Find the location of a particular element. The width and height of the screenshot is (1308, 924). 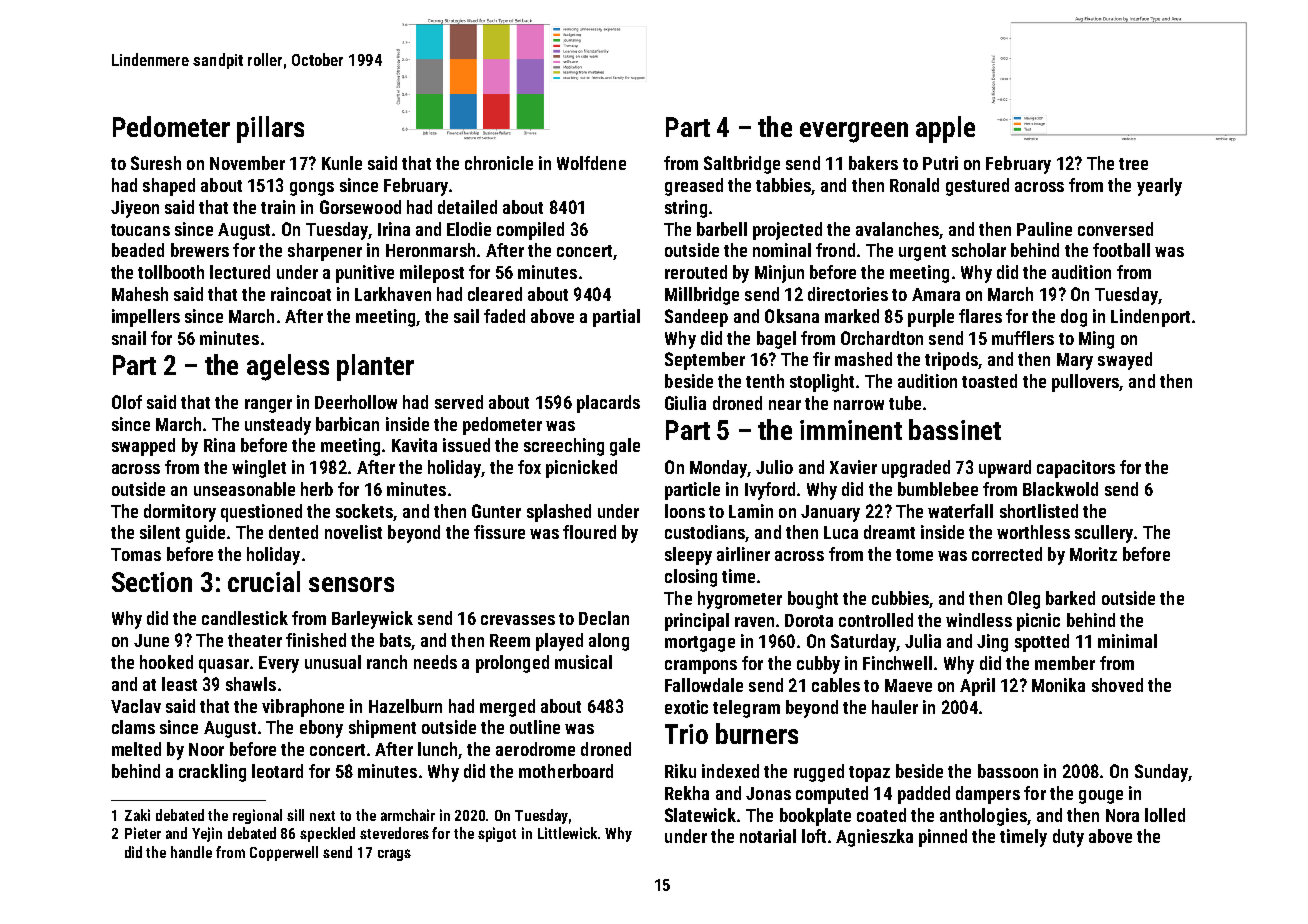

punitive is located at coordinates (365, 274).
